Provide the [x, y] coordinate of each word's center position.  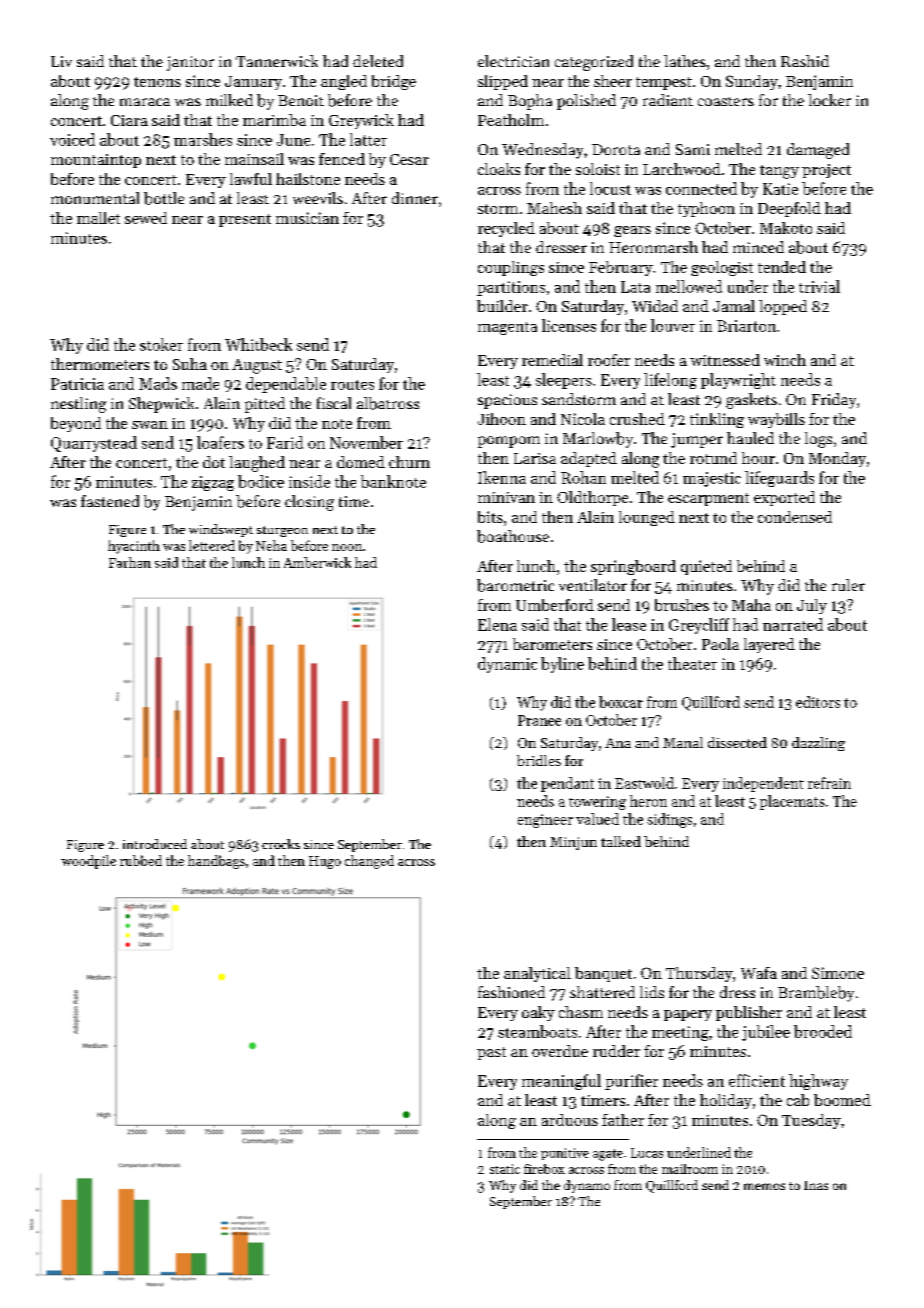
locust [610, 188]
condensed [795, 517]
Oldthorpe [592, 498]
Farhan [130, 562]
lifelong [670, 381]
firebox [544, 1169]
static [505, 1169]
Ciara [129, 120]
